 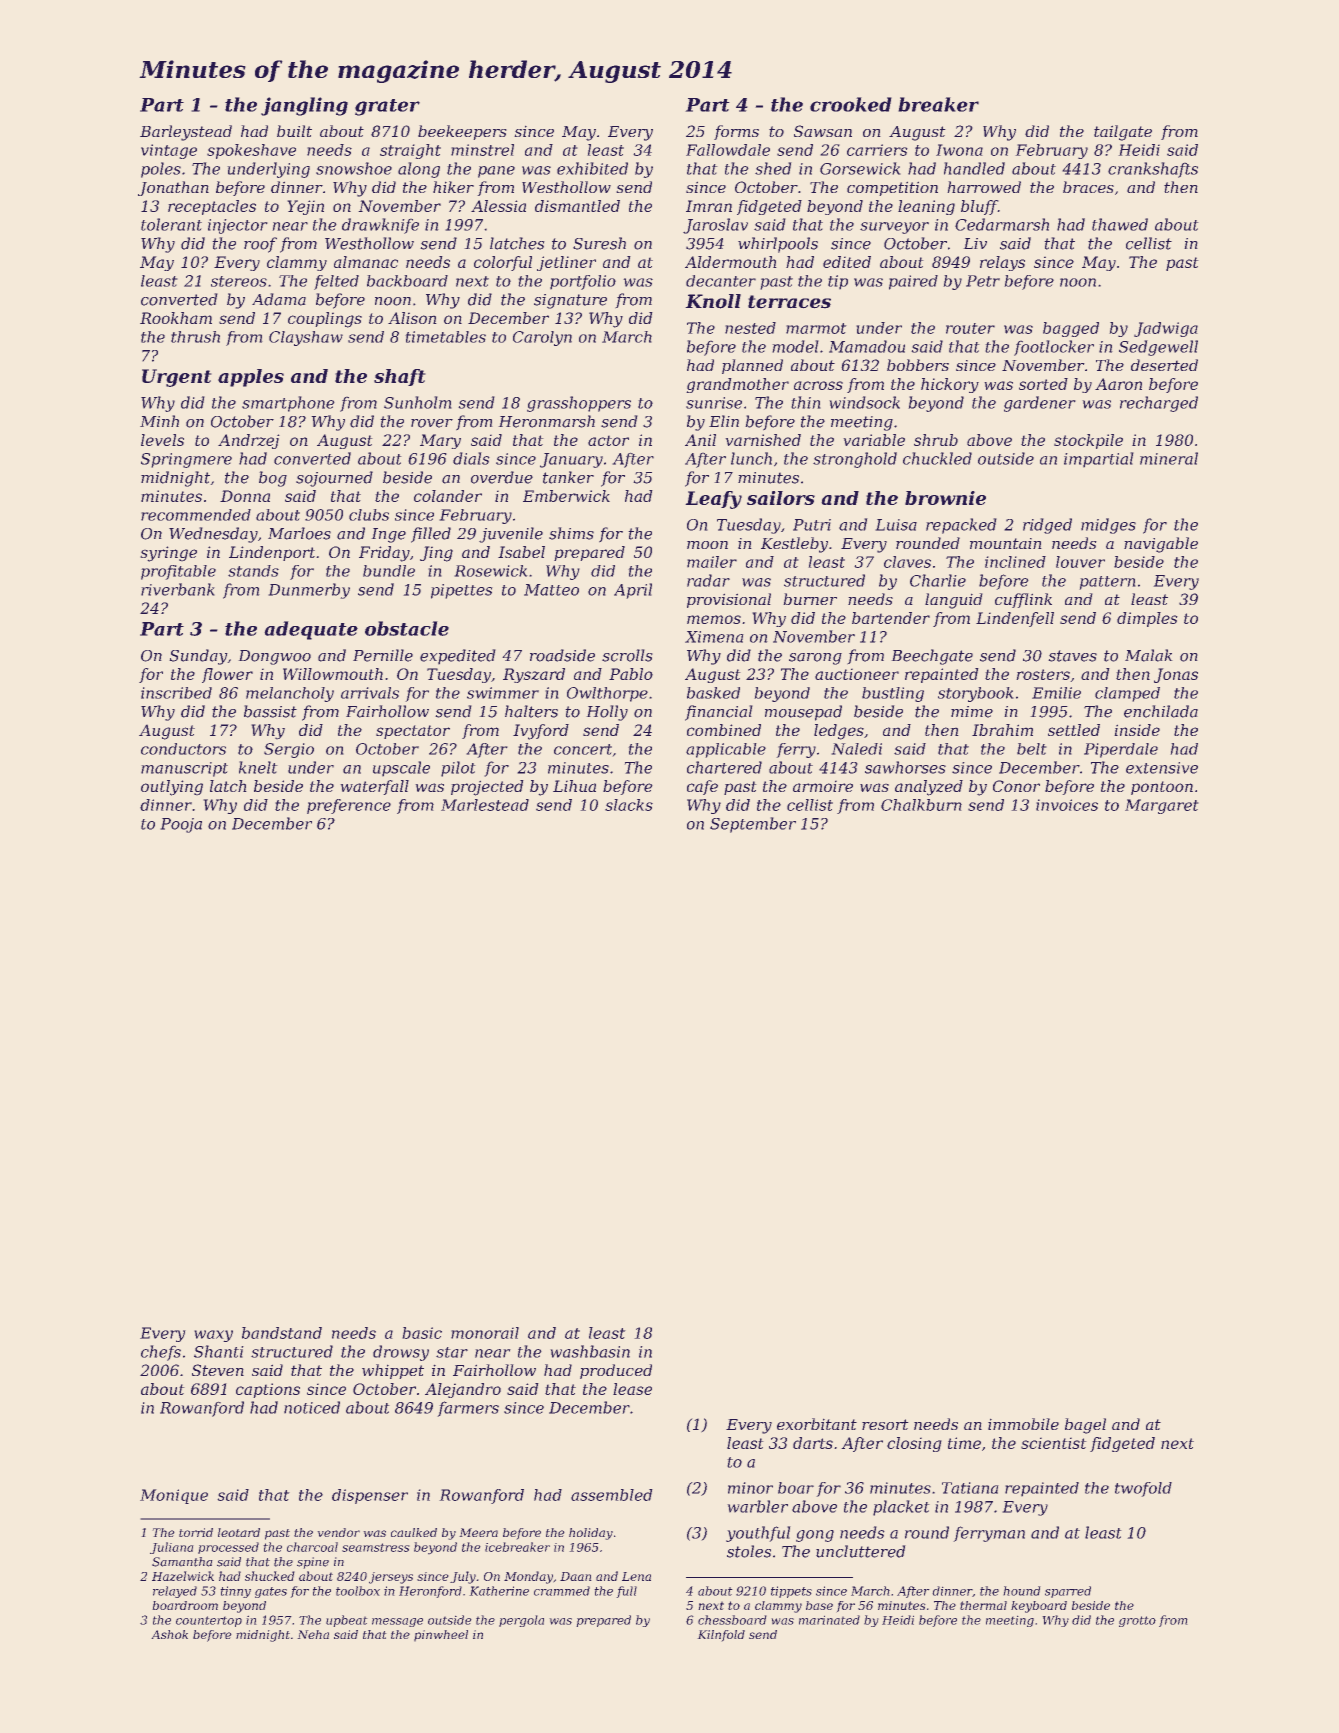 I want to click on armoire, so click(x=823, y=786).
